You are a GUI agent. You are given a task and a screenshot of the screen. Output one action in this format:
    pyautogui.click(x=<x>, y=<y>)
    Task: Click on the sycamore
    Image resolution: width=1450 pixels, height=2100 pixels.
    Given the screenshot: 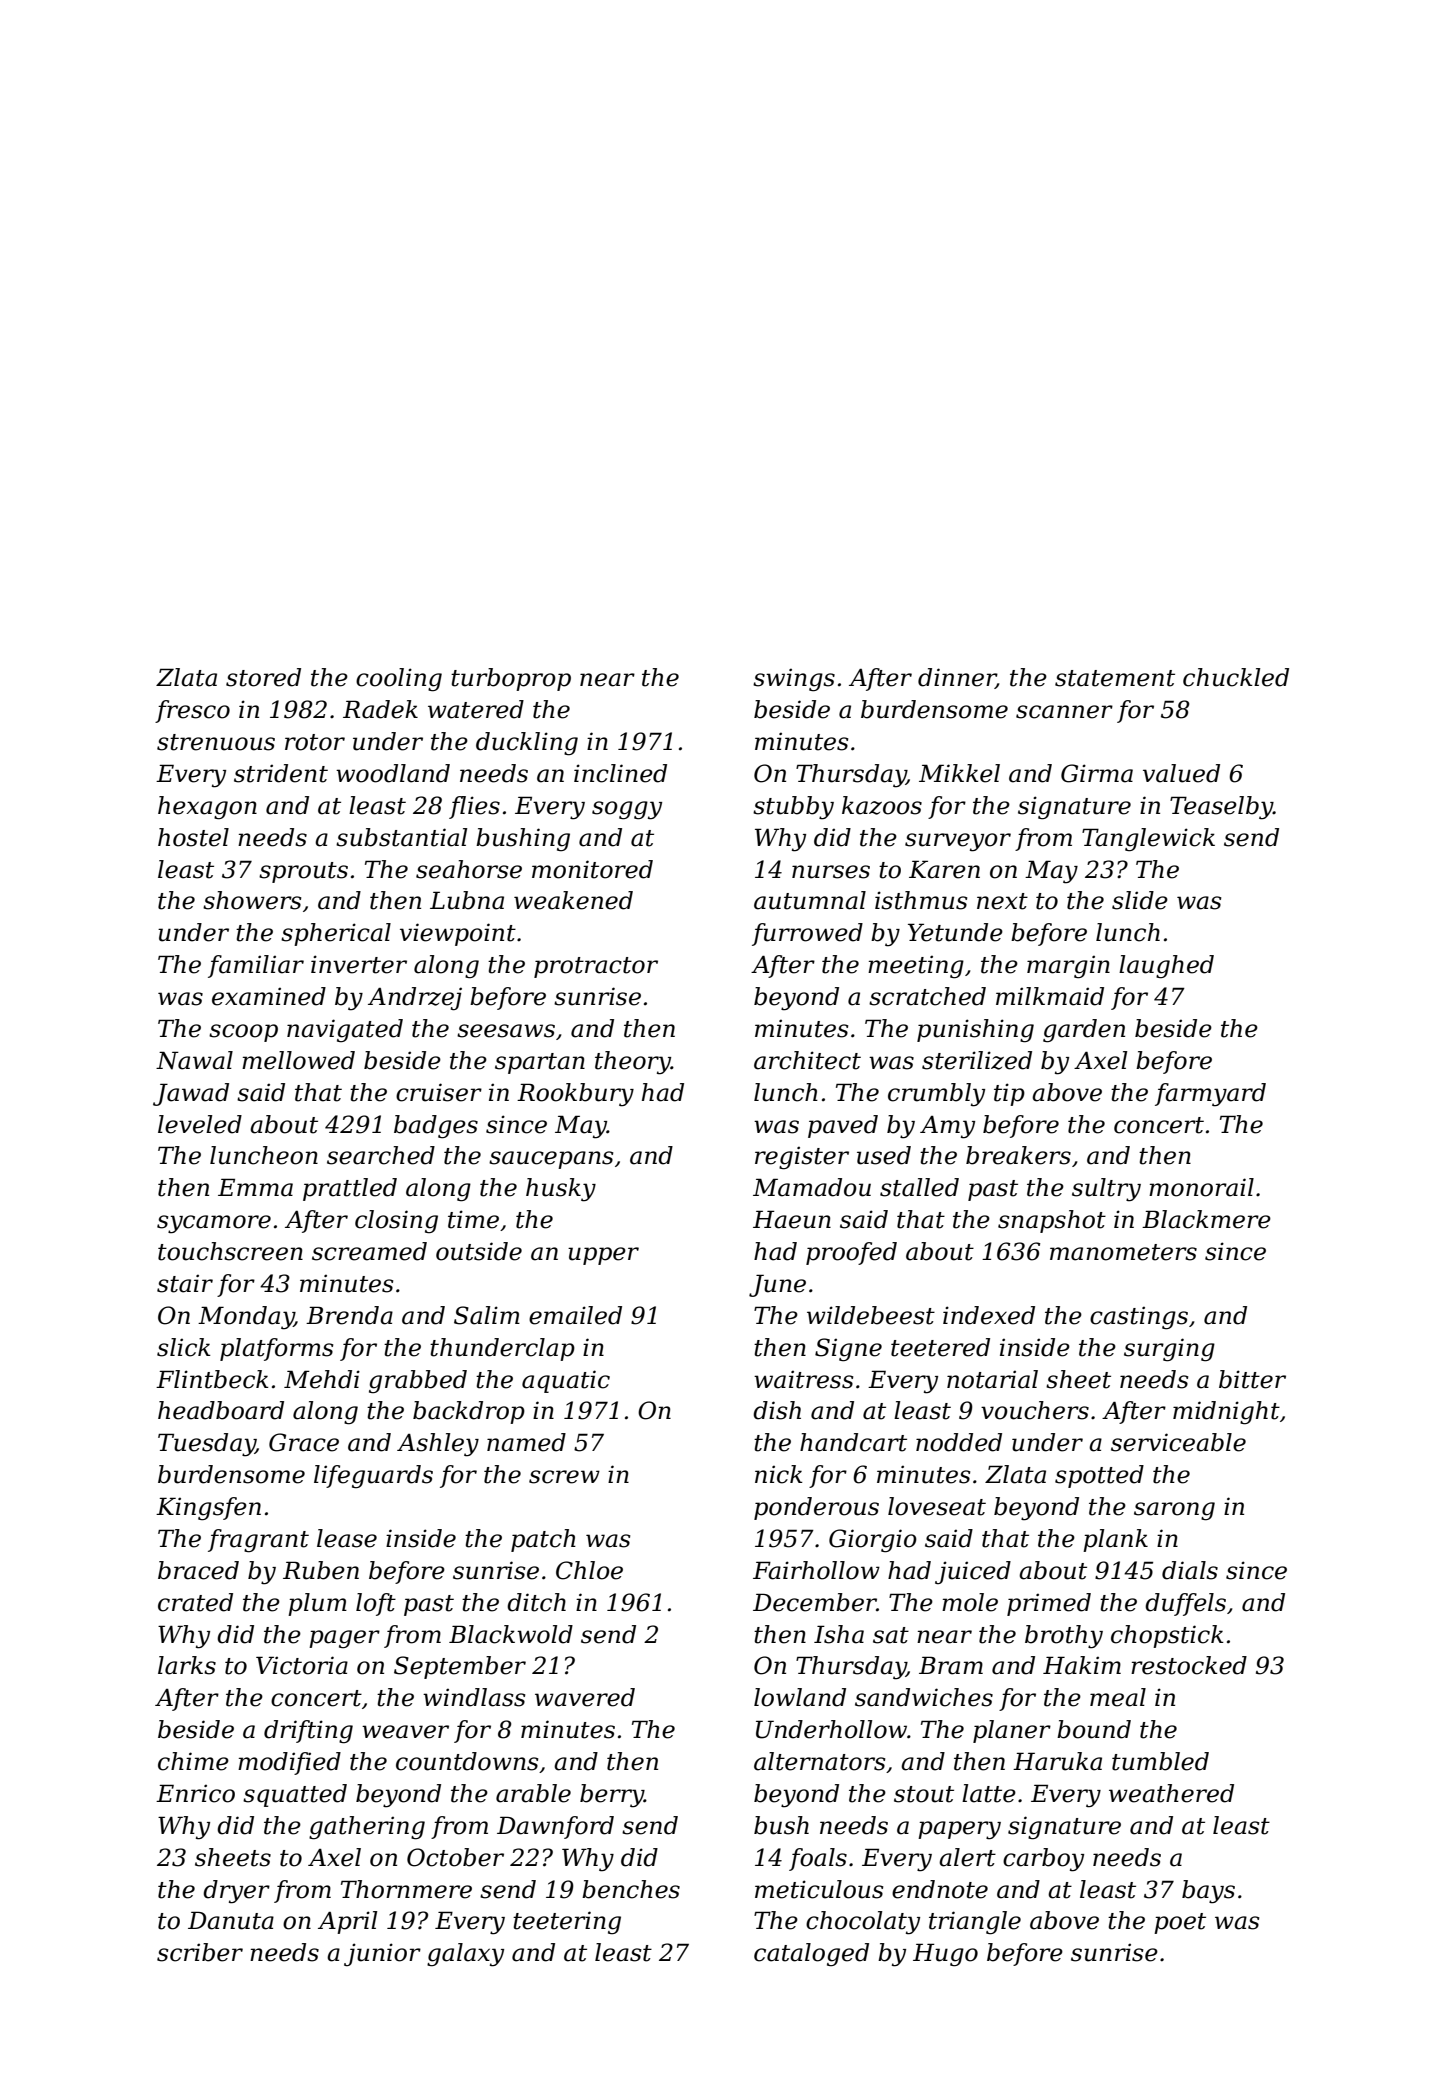 What is the action you would take?
    pyautogui.click(x=214, y=1224)
